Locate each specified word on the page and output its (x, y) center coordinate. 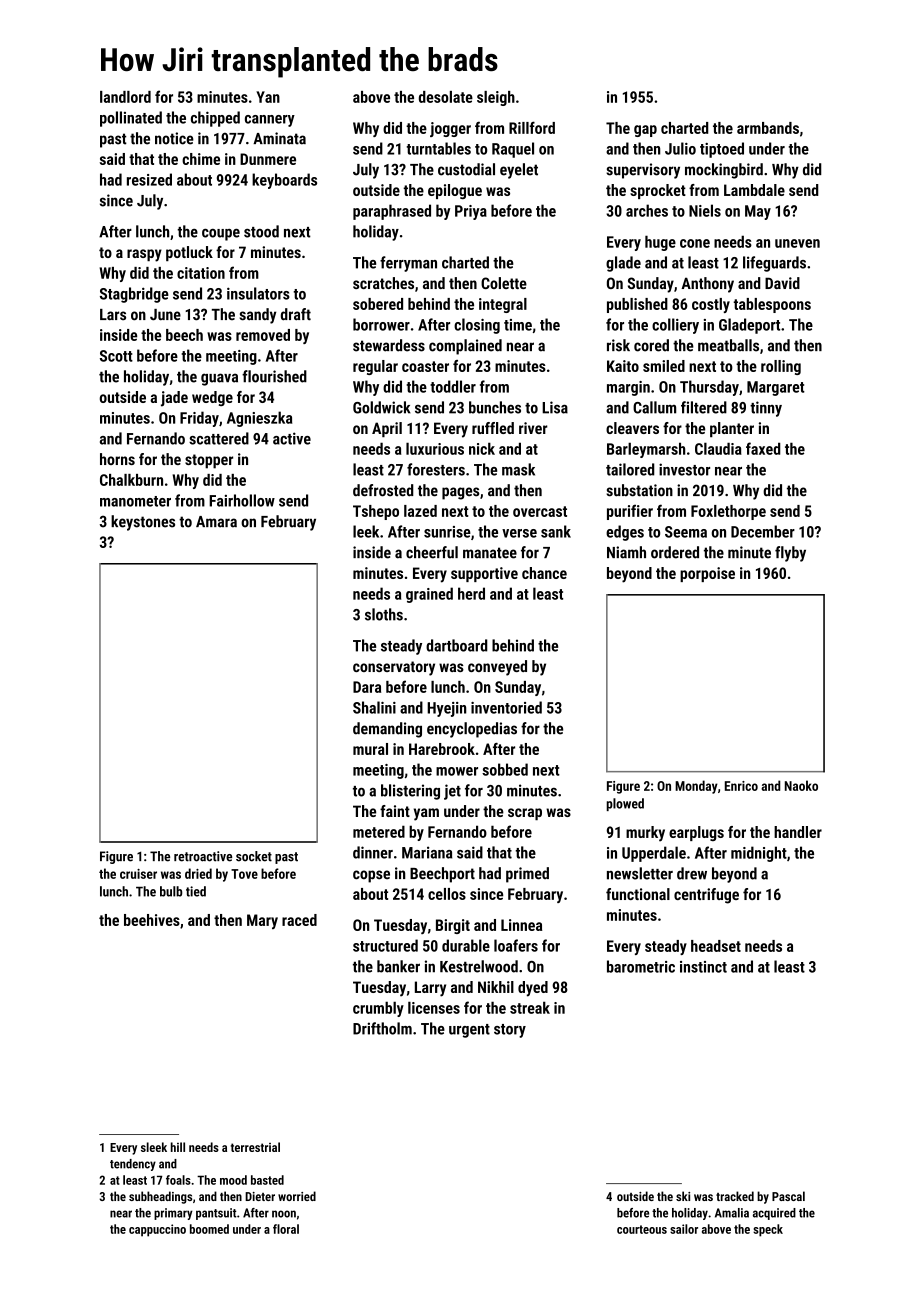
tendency (133, 1165)
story (510, 1031)
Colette (504, 283)
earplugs (696, 833)
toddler (453, 386)
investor (684, 469)
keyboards (284, 181)
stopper (209, 461)
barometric (641, 966)
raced (299, 920)
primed (527, 875)
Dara (367, 687)
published (637, 305)
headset (716, 946)
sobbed (505, 769)
